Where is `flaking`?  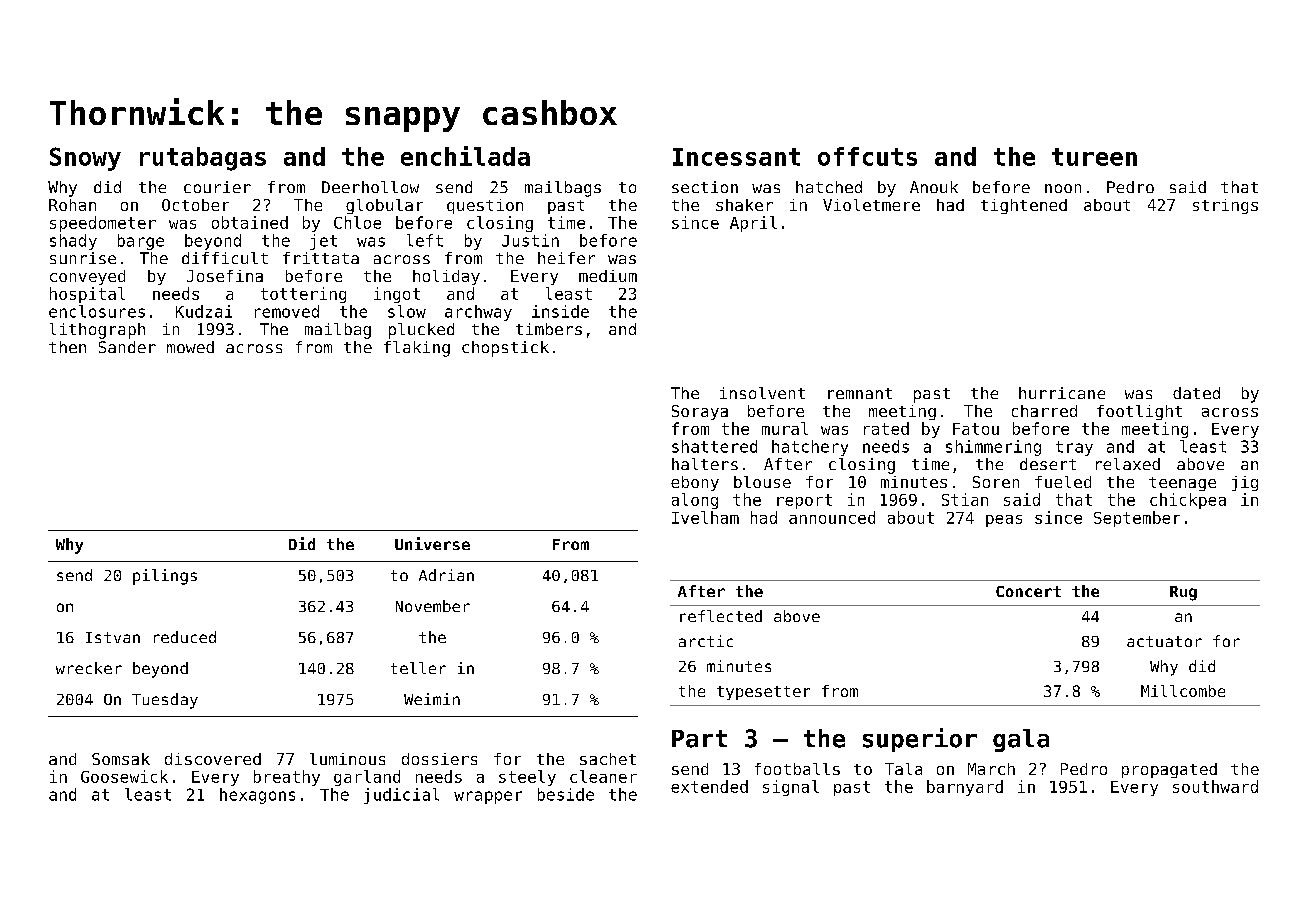 flaking is located at coordinates (417, 349).
